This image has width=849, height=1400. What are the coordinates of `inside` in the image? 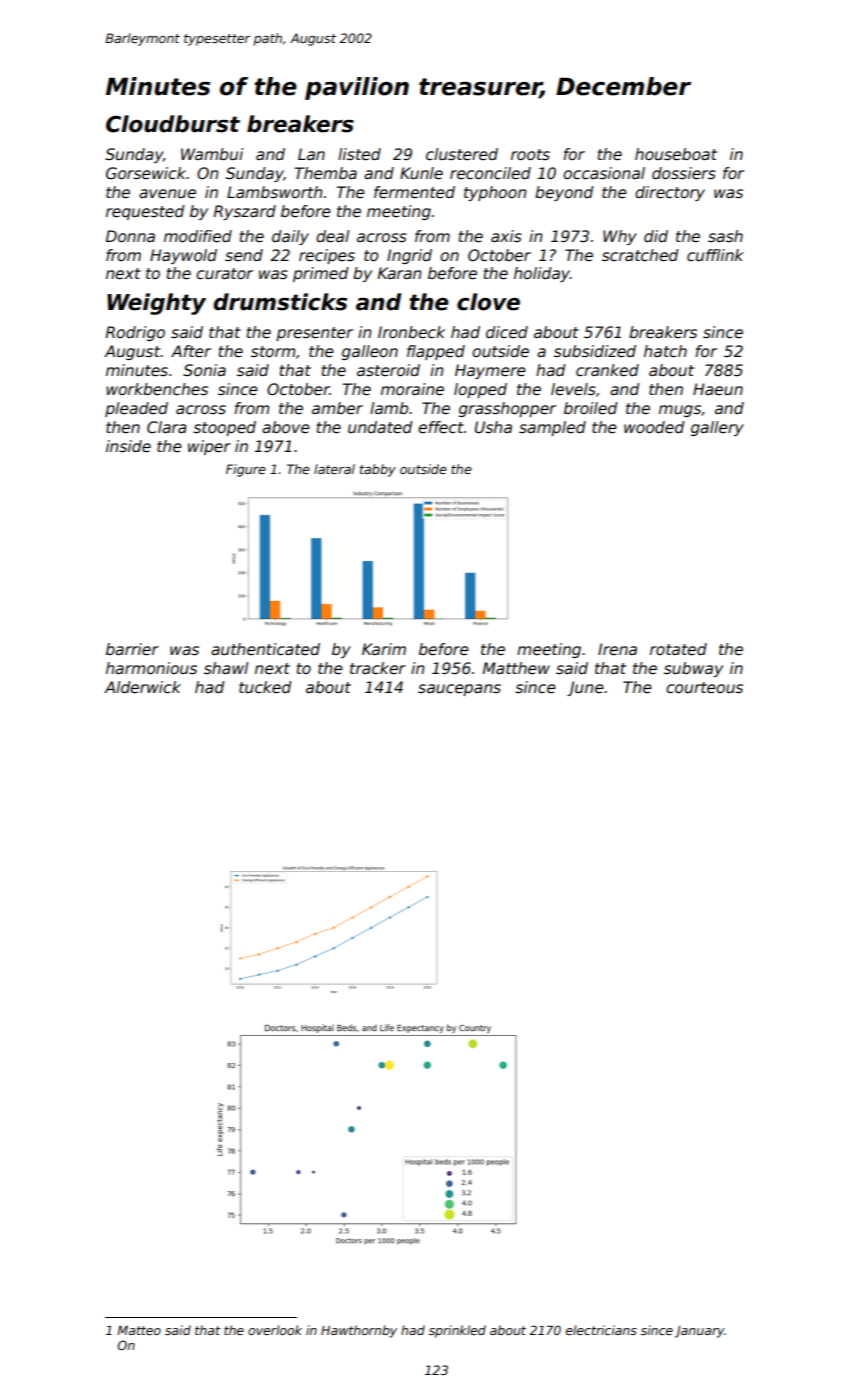 It's located at (128, 446).
